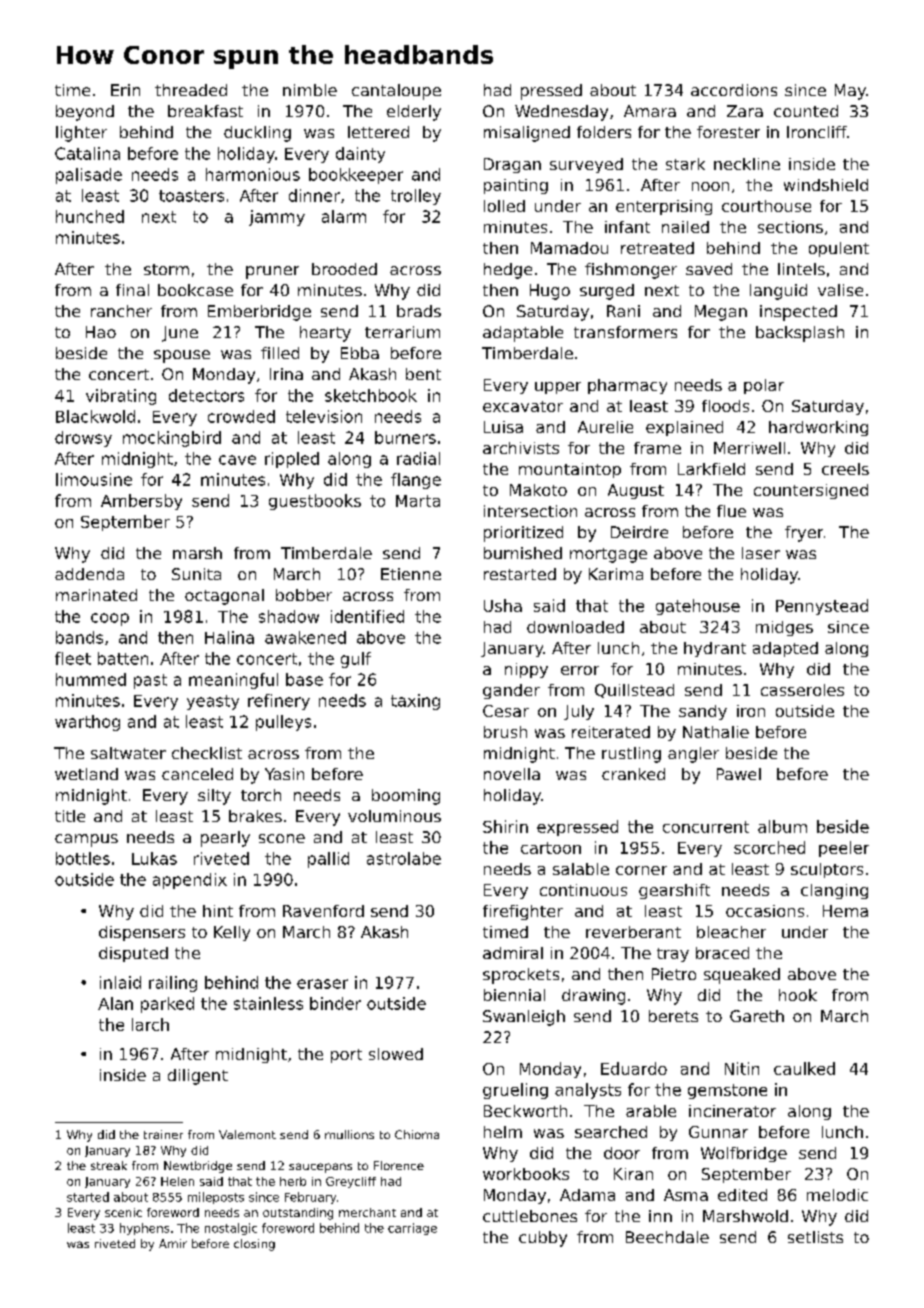 This screenshot has height=1308, width=924. What do you see at coordinates (304, 595) in the screenshot?
I see `bobber` at bounding box center [304, 595].
